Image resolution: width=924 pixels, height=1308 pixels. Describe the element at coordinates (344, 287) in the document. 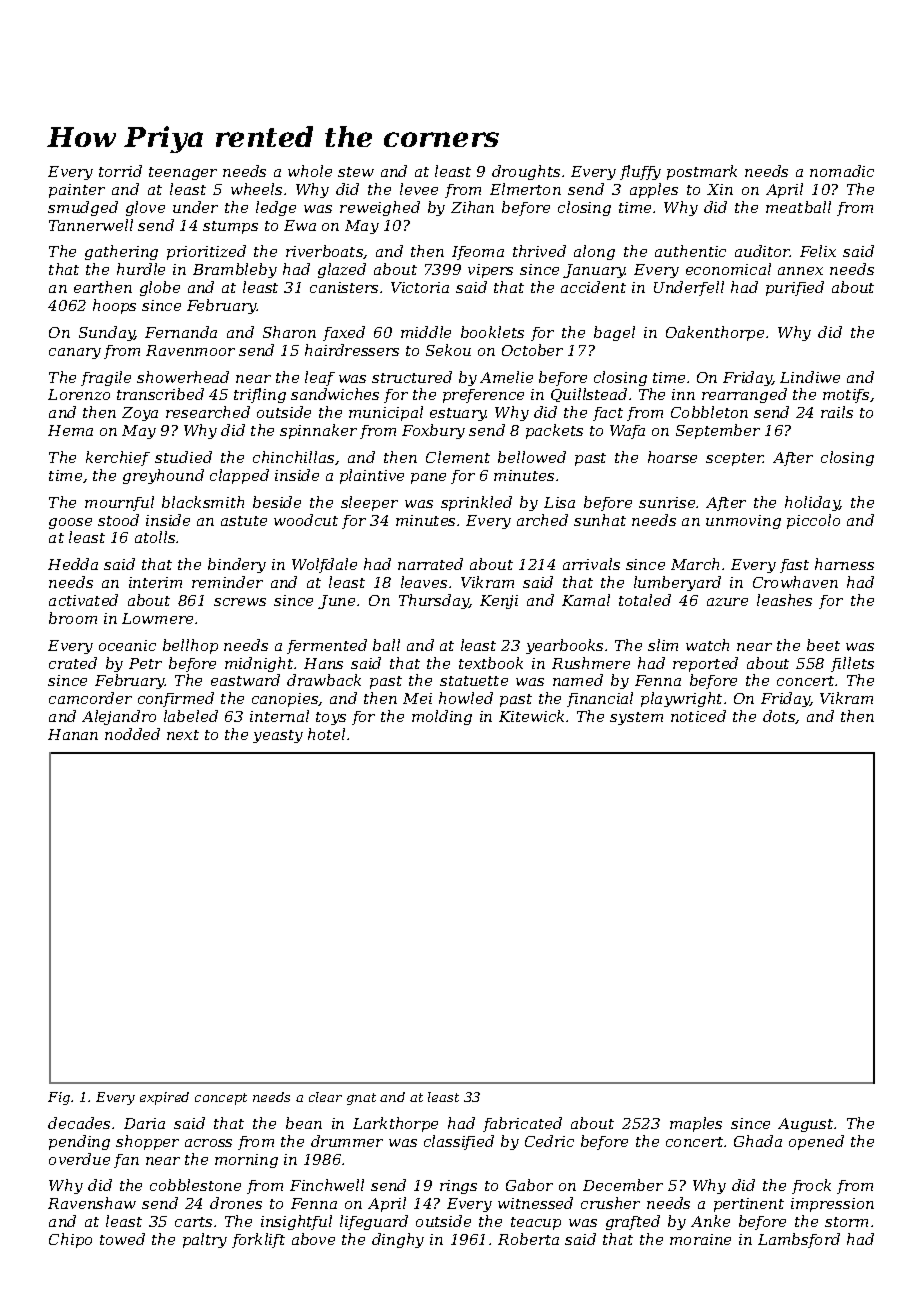

I see `canisters` at that location.
